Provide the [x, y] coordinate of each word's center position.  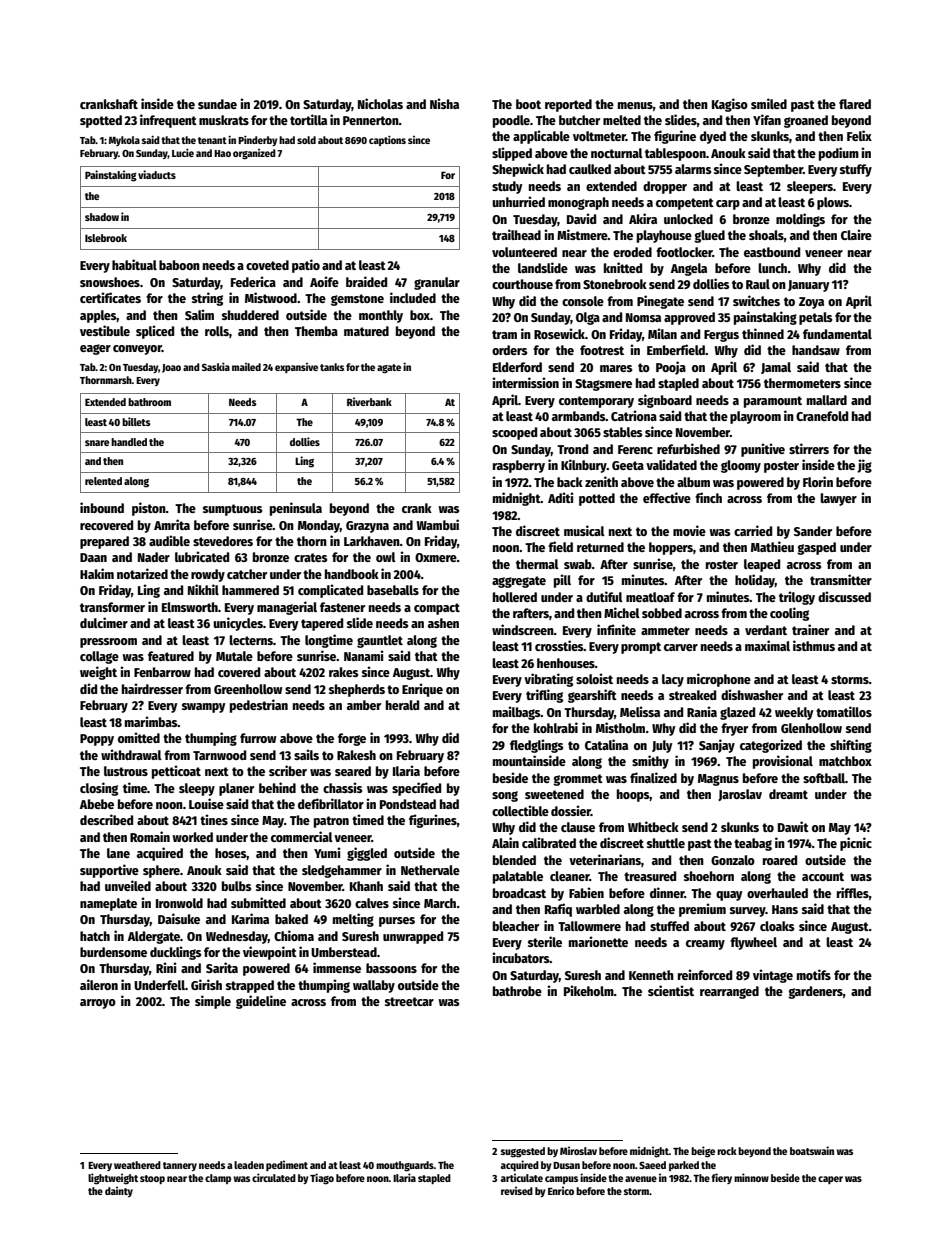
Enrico [561, 1190]
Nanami [364, 655]
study [507, 187]
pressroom [108, 643]
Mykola [124, 141]
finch [708, 497]
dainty [119, 1191]
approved [689, 318]
